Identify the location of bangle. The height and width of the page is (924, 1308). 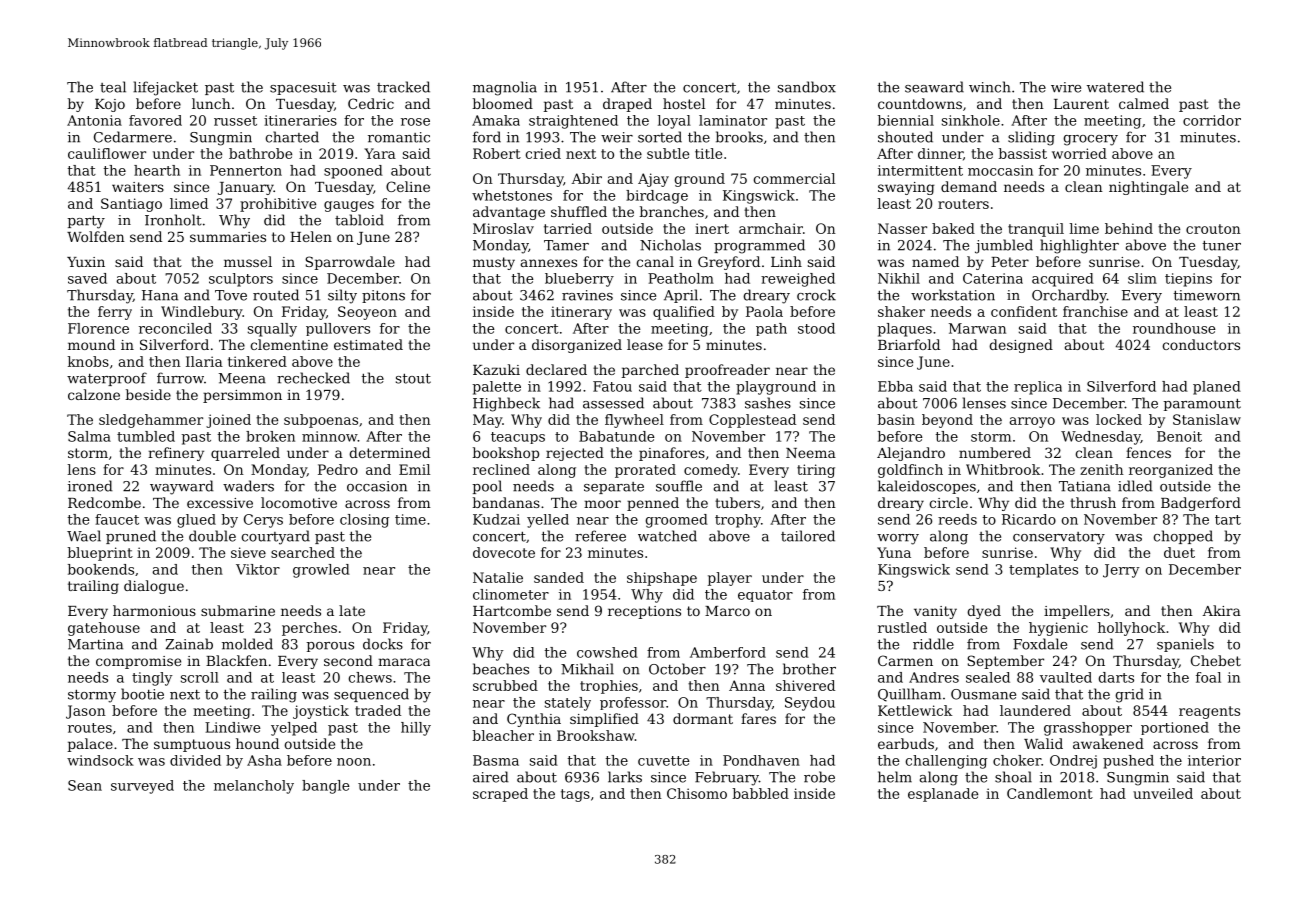
(326, 787).
